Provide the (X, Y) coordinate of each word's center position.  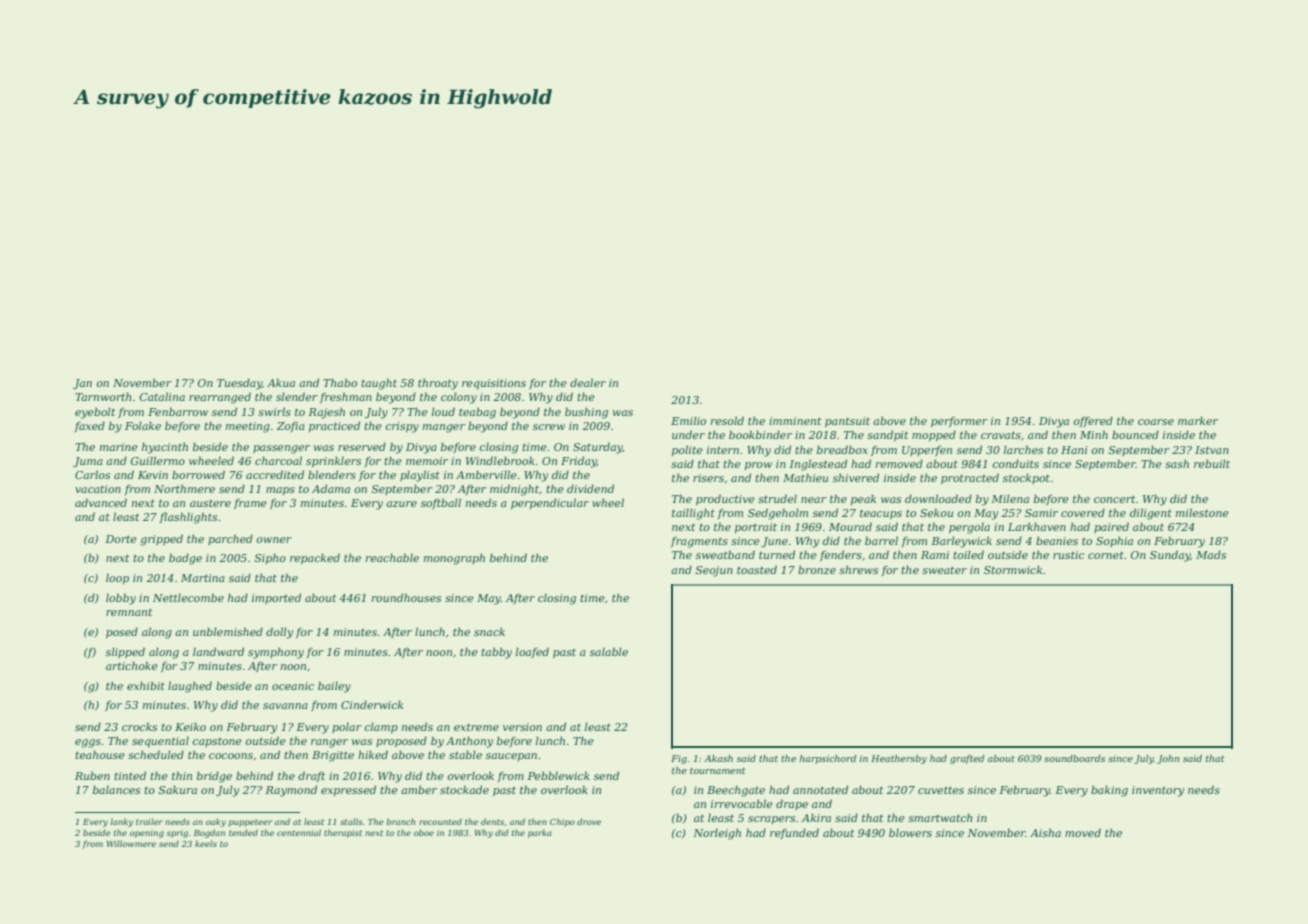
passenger (281, 449)
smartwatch (940, 817)
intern (723, 450)
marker (1198, 420)
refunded (794, 833)
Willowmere (131, 843)
